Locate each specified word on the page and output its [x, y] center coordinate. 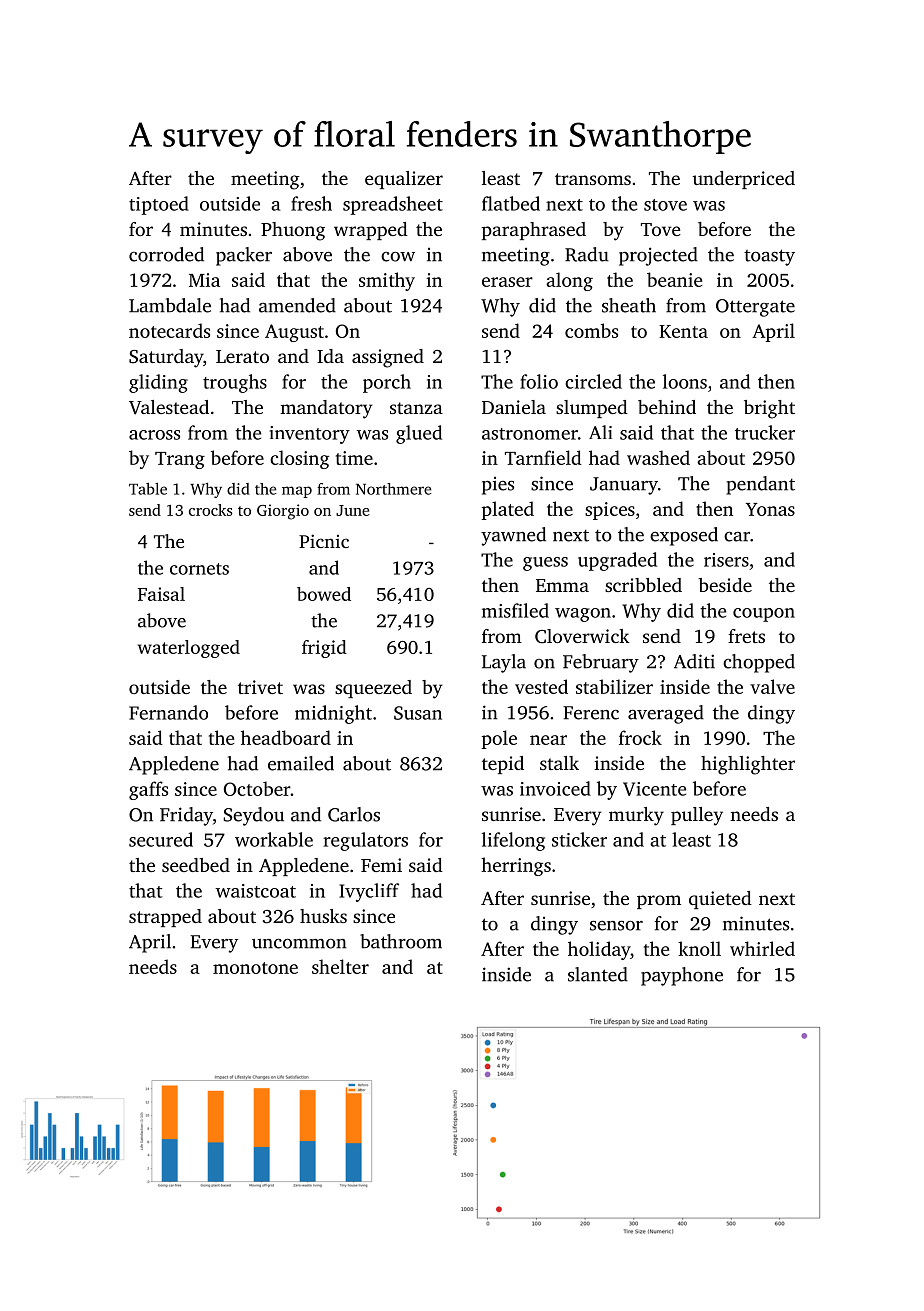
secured [161, 839]
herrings [516, 866]
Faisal [161, 594]
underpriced [743, 180]
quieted [720, 900]
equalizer [404, 180]
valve [772, 686]
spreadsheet [393, 205]
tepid [503, 765]
